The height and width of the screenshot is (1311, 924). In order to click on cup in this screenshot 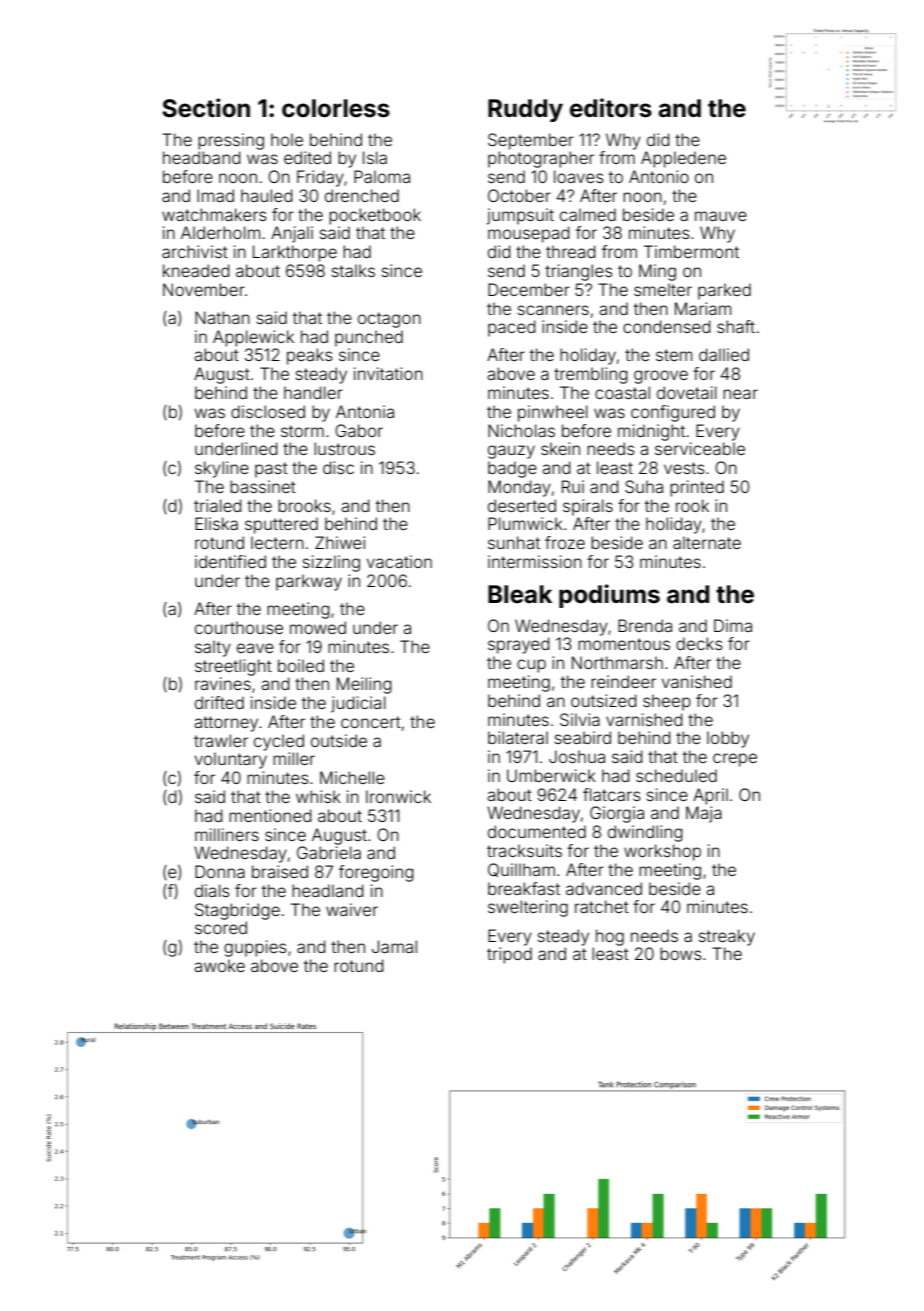, I will do `click(531, 666)`.
